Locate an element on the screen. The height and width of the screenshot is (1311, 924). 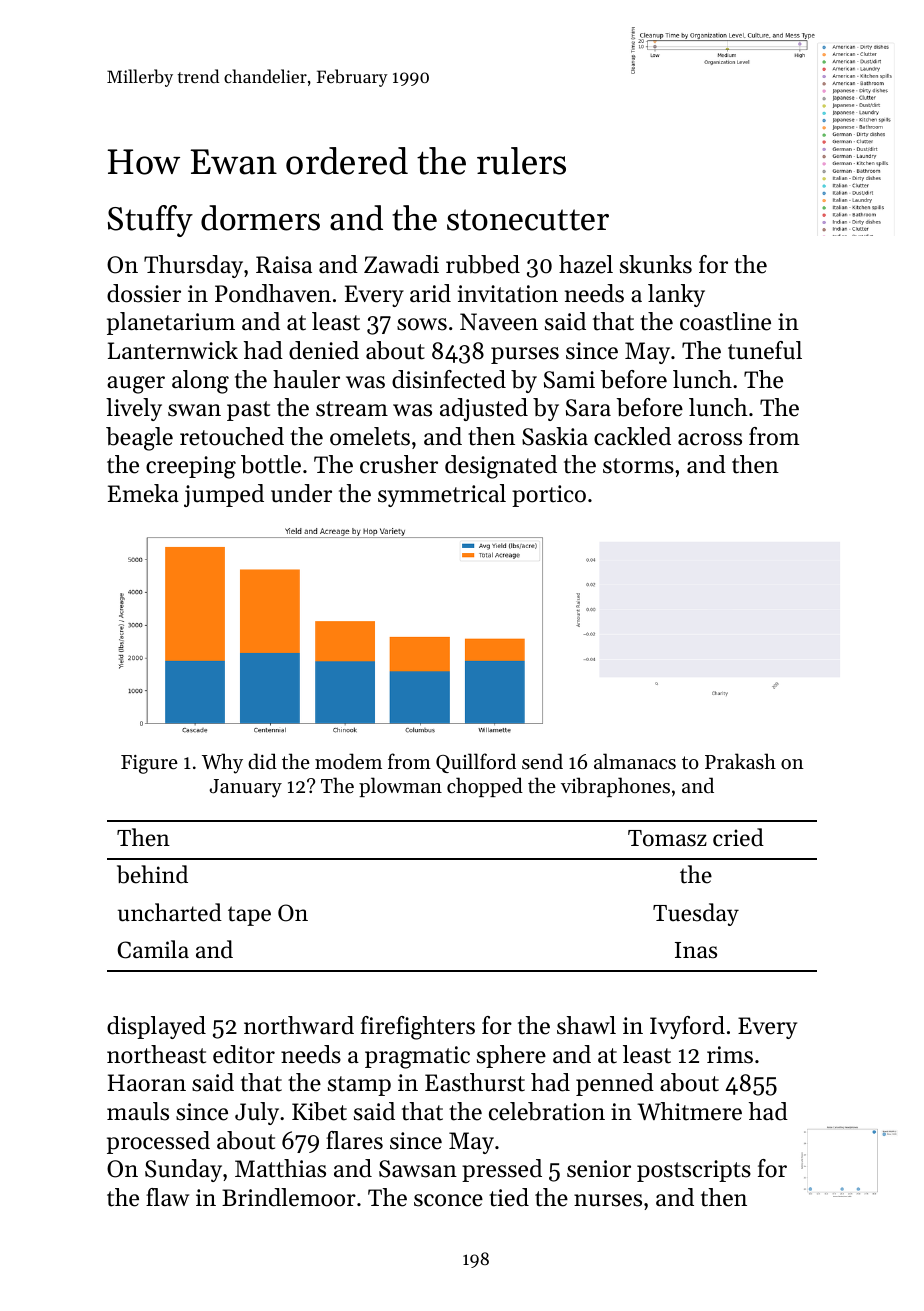
symmetrical is located at coordinates (442, 495).
